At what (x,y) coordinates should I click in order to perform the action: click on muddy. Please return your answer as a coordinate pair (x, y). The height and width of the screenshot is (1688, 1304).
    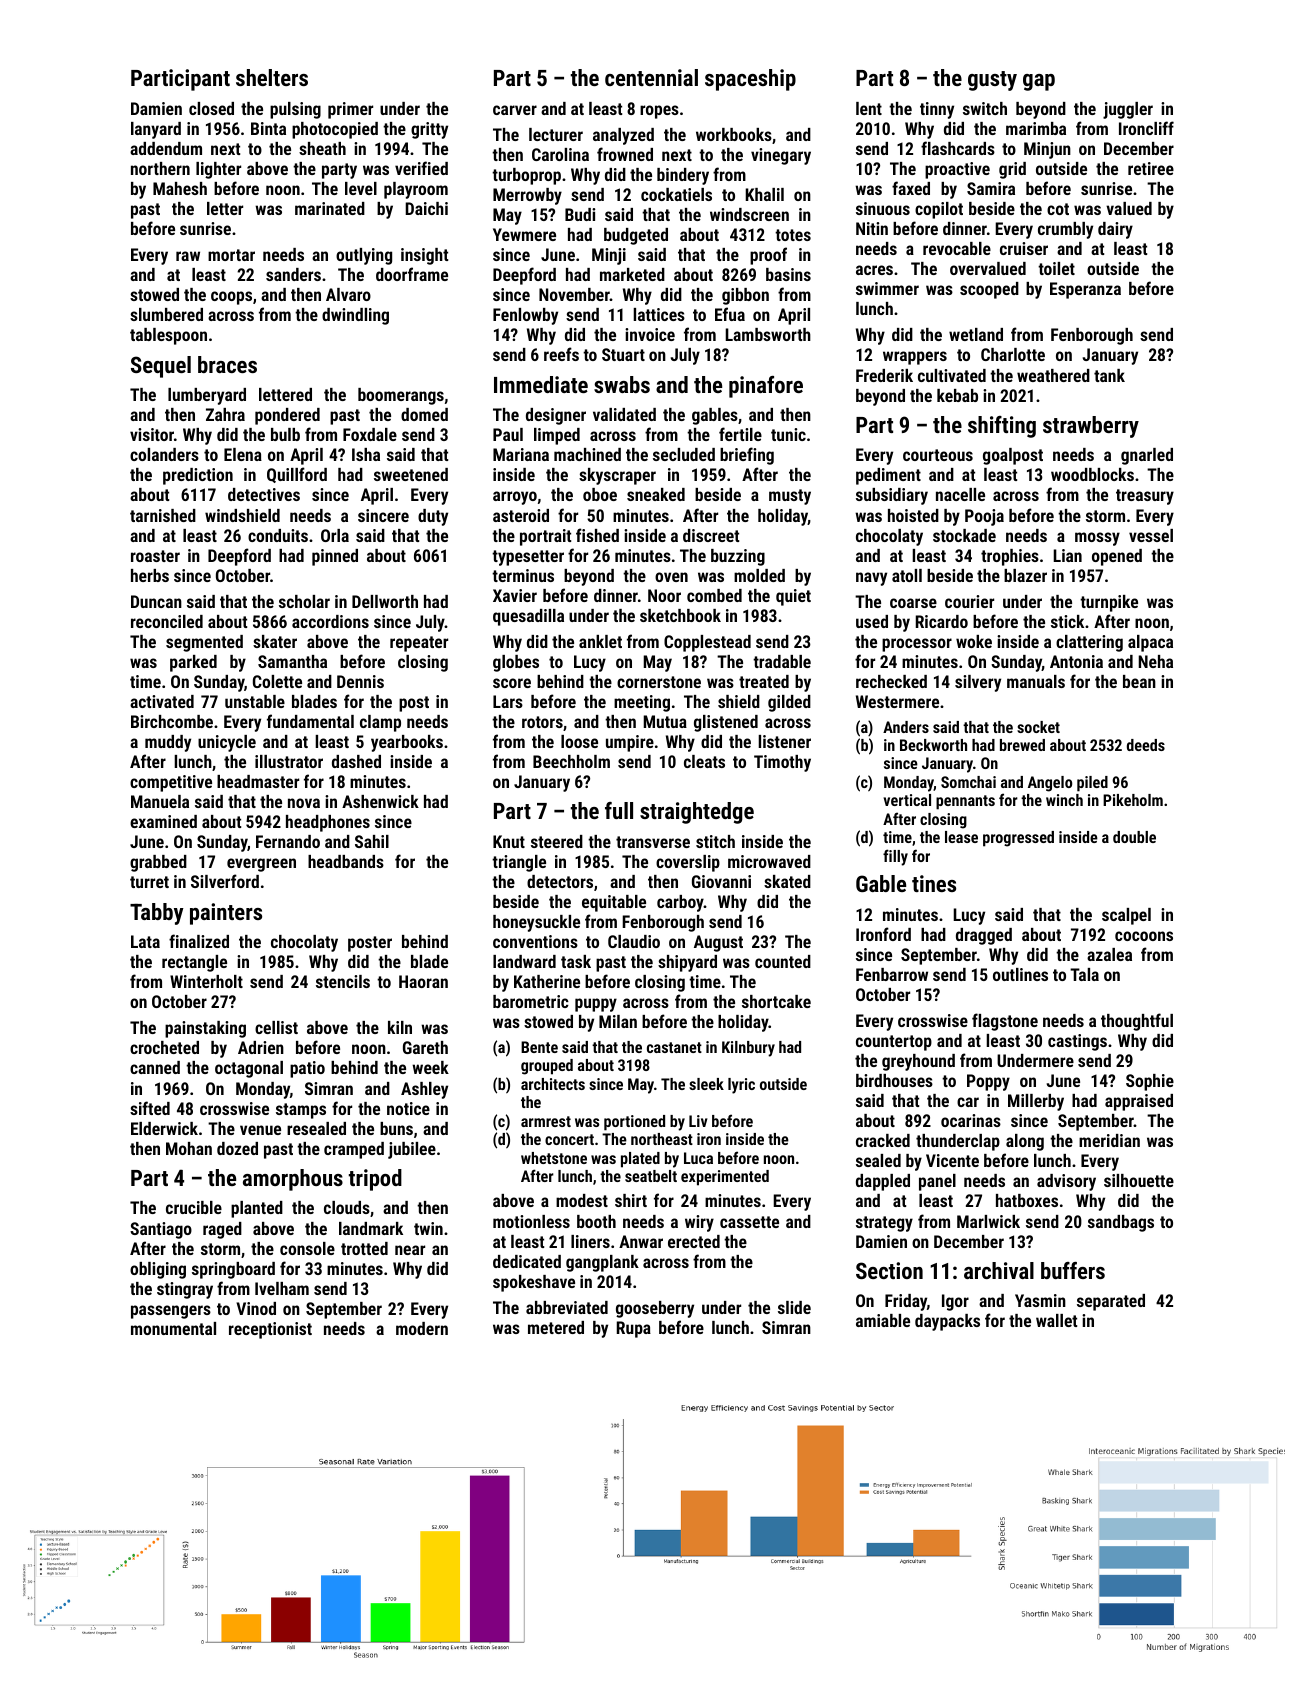
    Looking at the image, I should click on (168, 743).
